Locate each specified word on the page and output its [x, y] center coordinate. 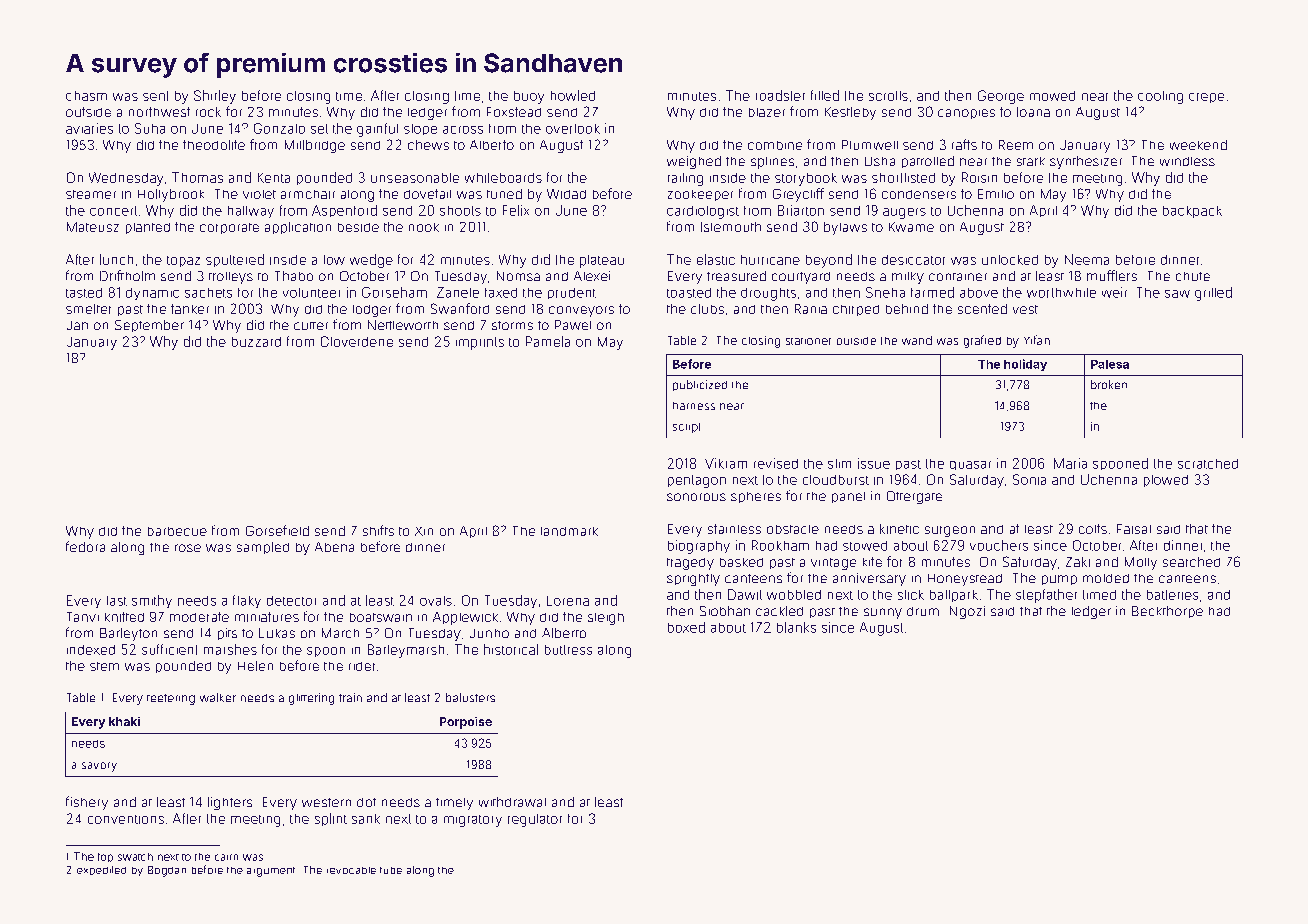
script [686, 428]
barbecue [177, 531]
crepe [1206, 98]
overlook [573, 129]
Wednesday [126, 179]
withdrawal [512, 802]
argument [271, 872]
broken [1109, 384]
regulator [535, 820]
